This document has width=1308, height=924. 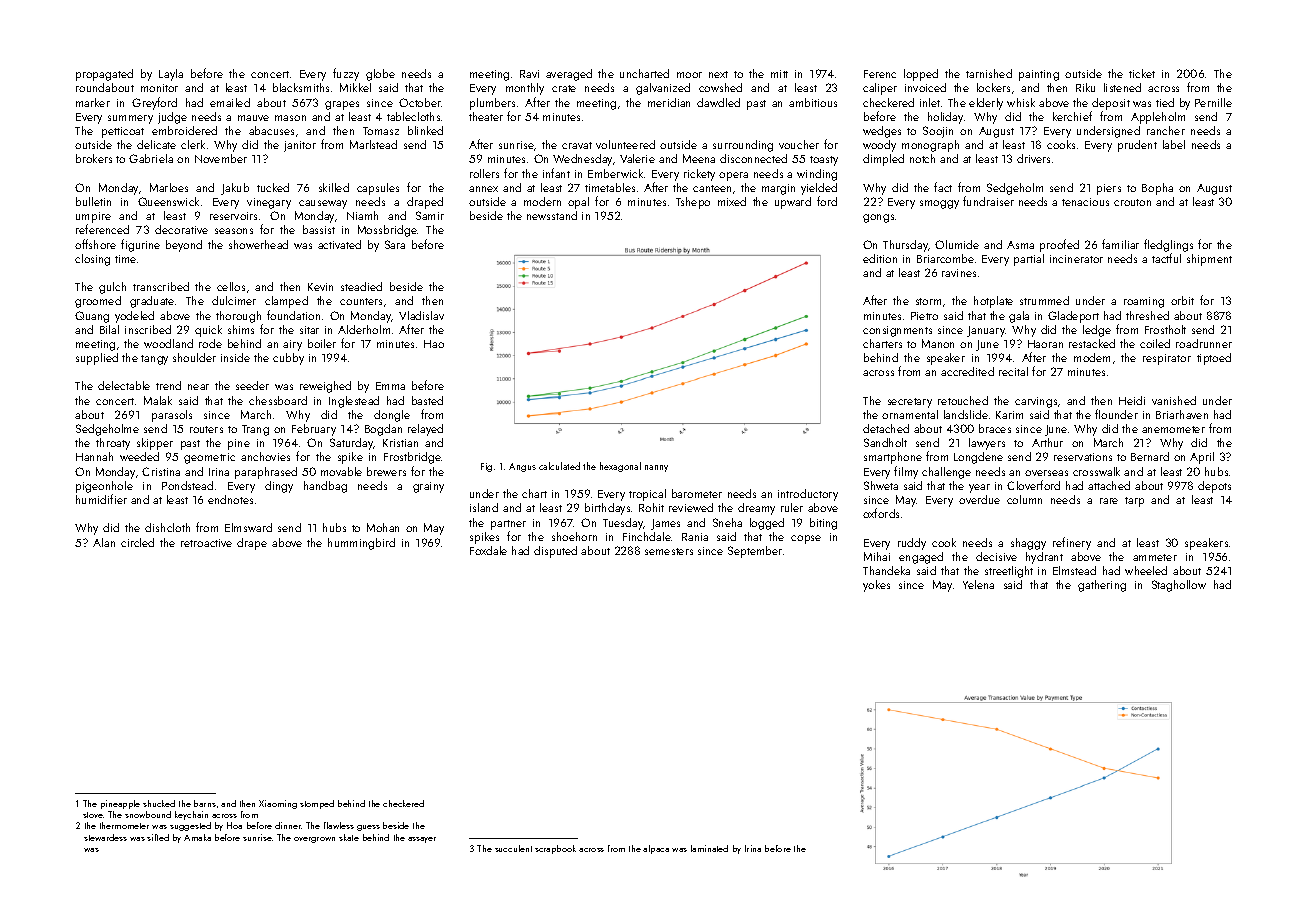 What do you see at coordinates (897, 331) in the document?
I see `consignments` at bounding box center [897, 331].
